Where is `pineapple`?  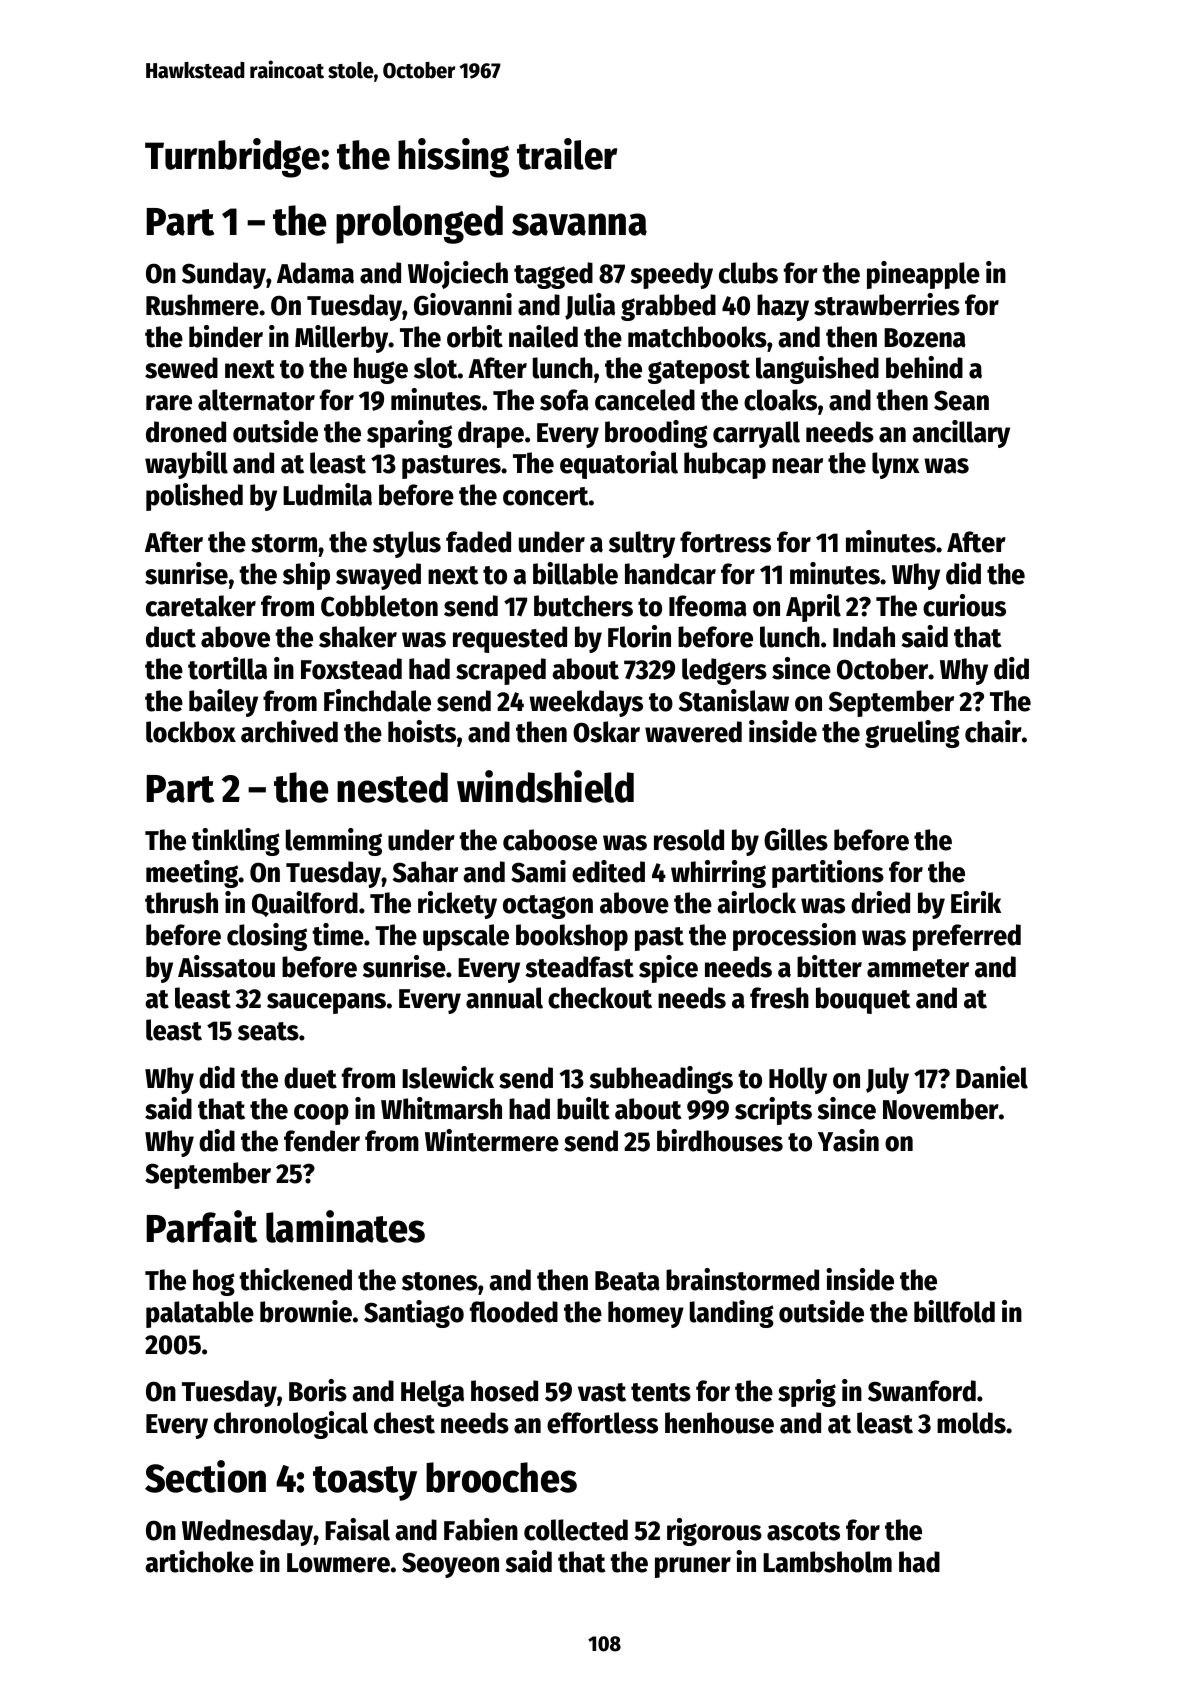 pineapple is located at coordinates (923, 275).
